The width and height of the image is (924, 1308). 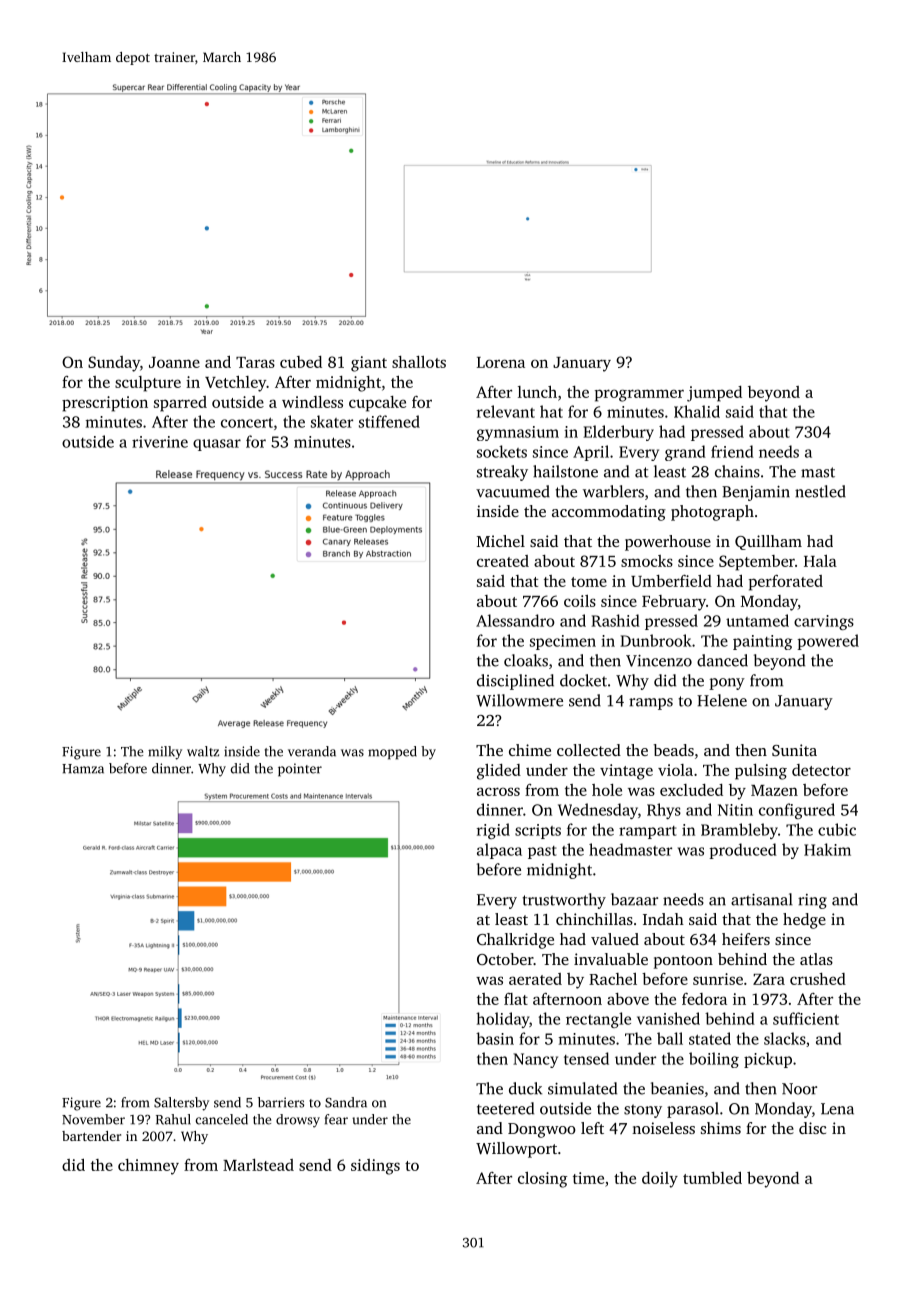 What do you see at coordinates (105, 404) in the image?
I see `prescription` at bounding box center [105, 404].
